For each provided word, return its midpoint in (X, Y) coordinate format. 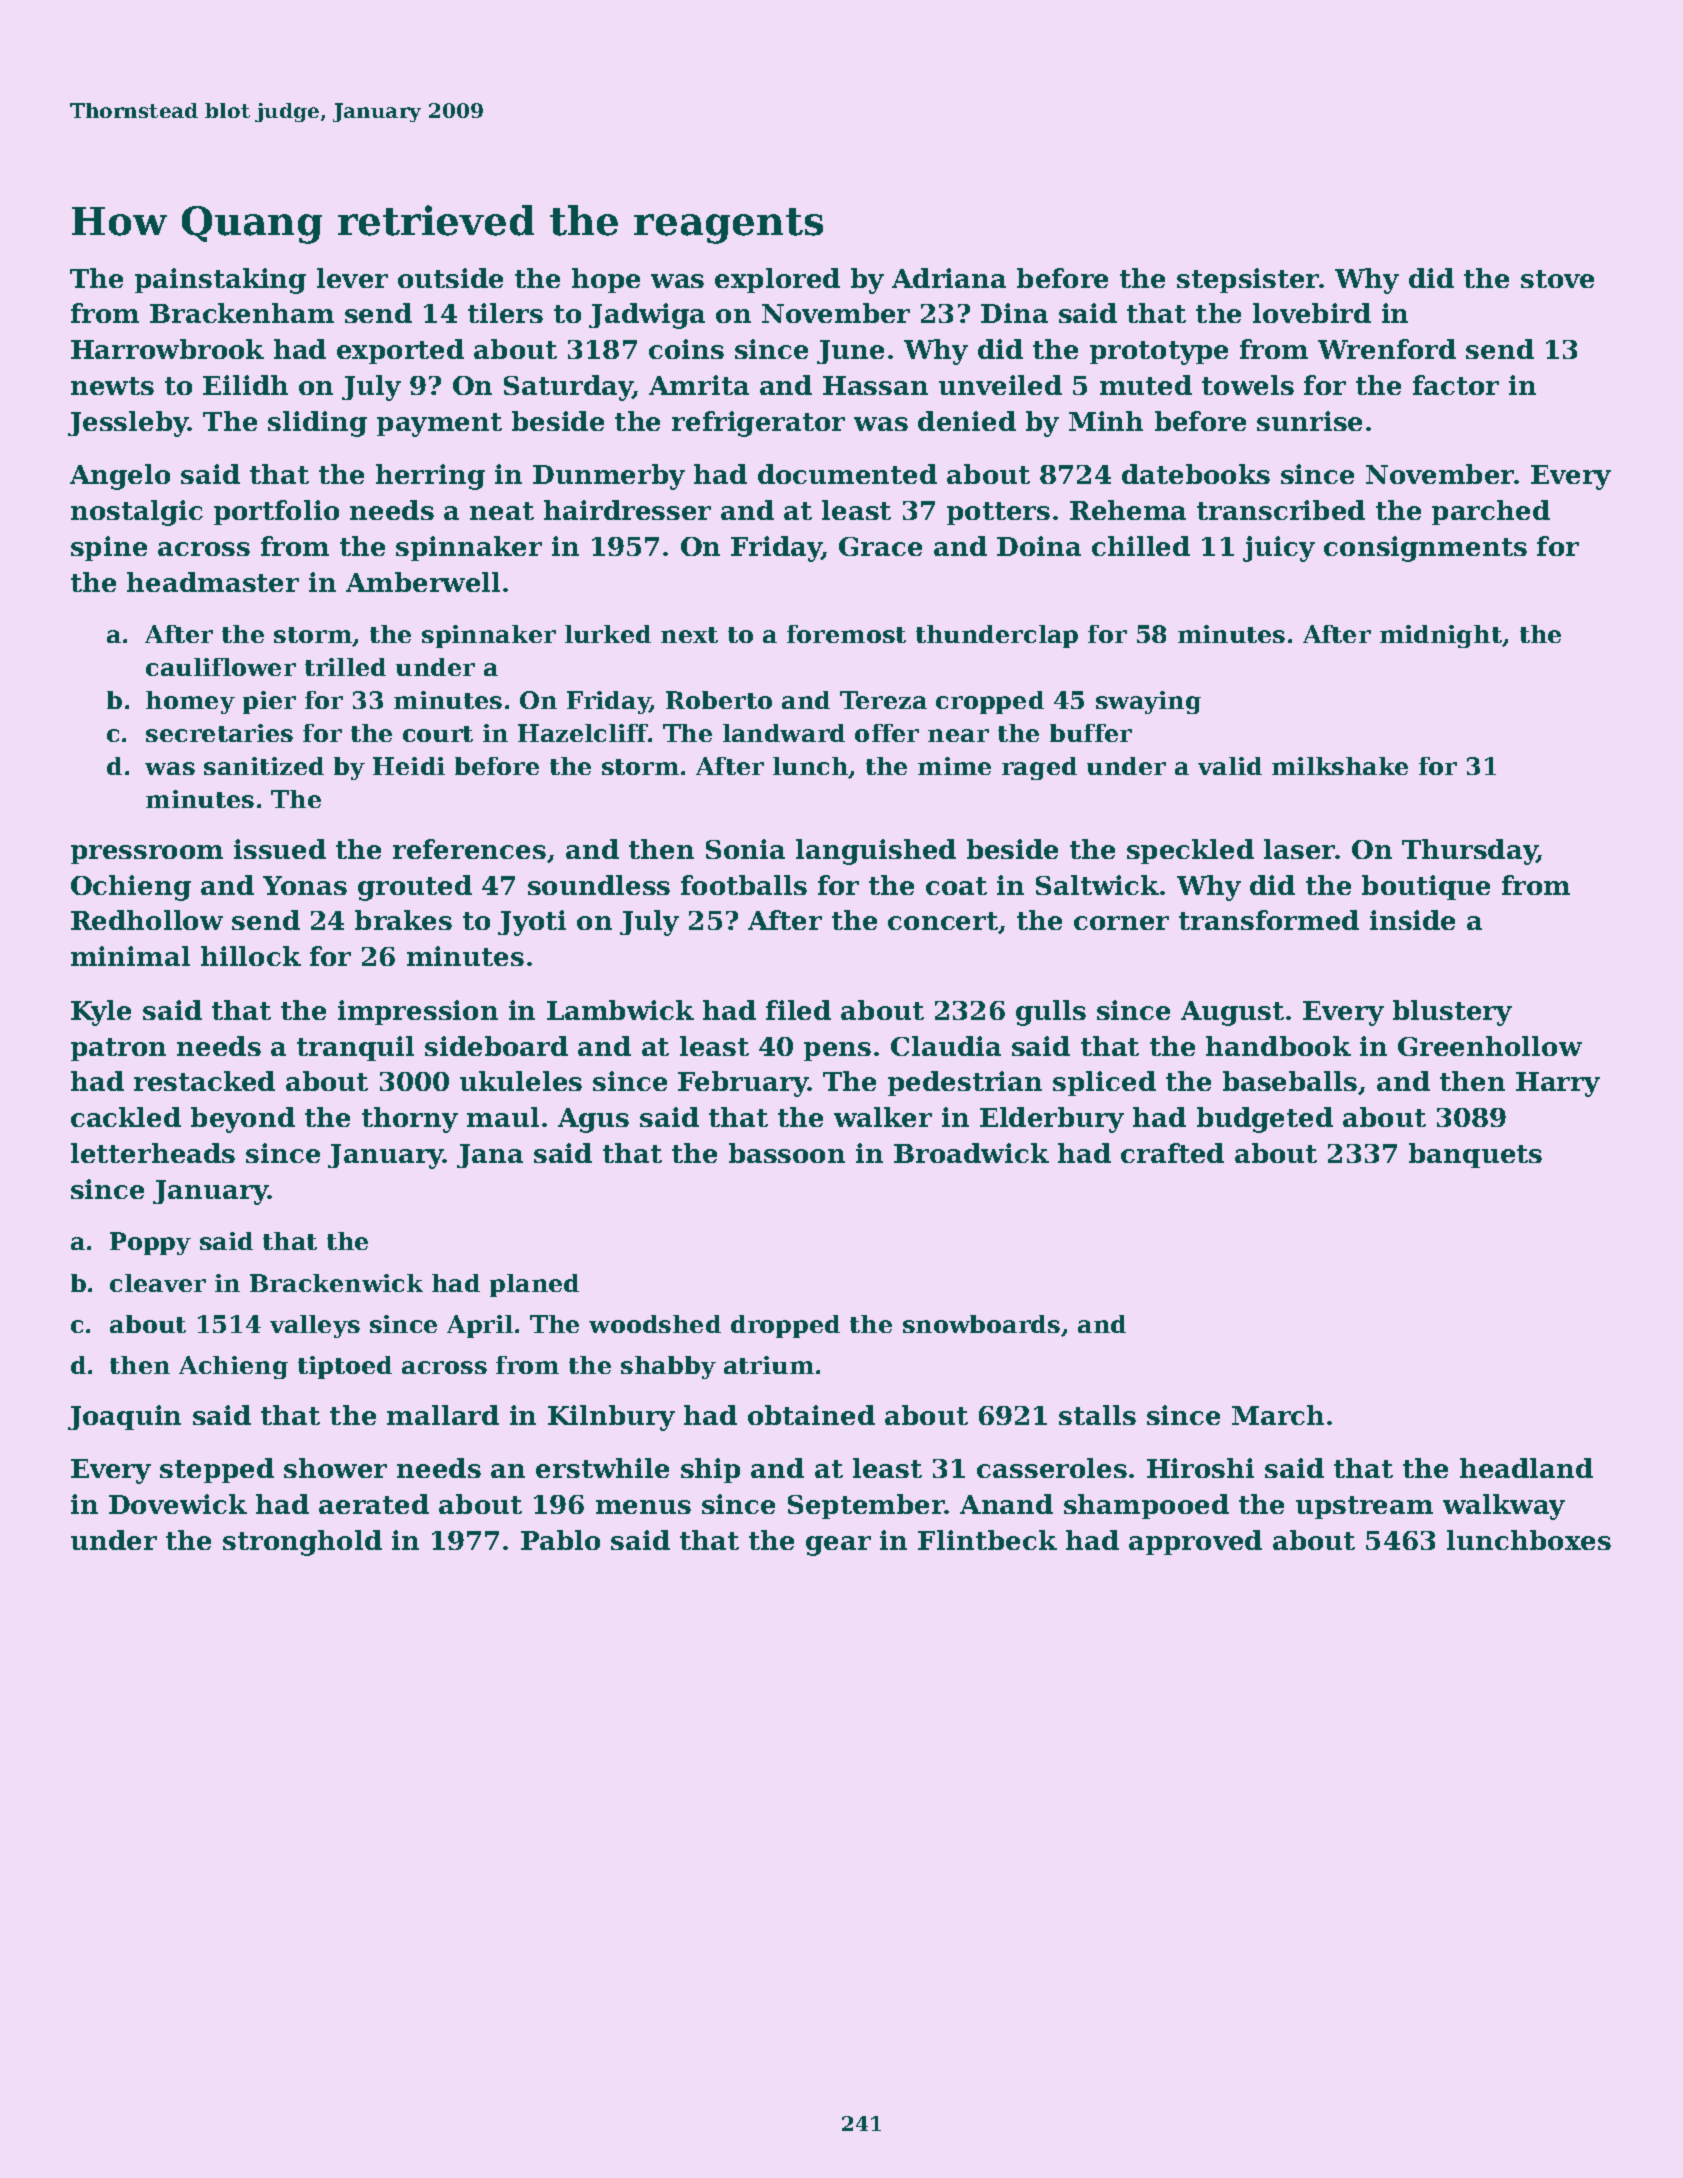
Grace (880, 546)
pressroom (147, 854)
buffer (1091, 733)
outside (450, 278)
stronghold (302, 1543)
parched (1491, 512)
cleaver (158, 1283)
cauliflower (221, 667)
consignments (1425, 549)
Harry (1558, 1084)
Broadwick (971, 1153)
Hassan (875, 385)
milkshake (1340, 766)
